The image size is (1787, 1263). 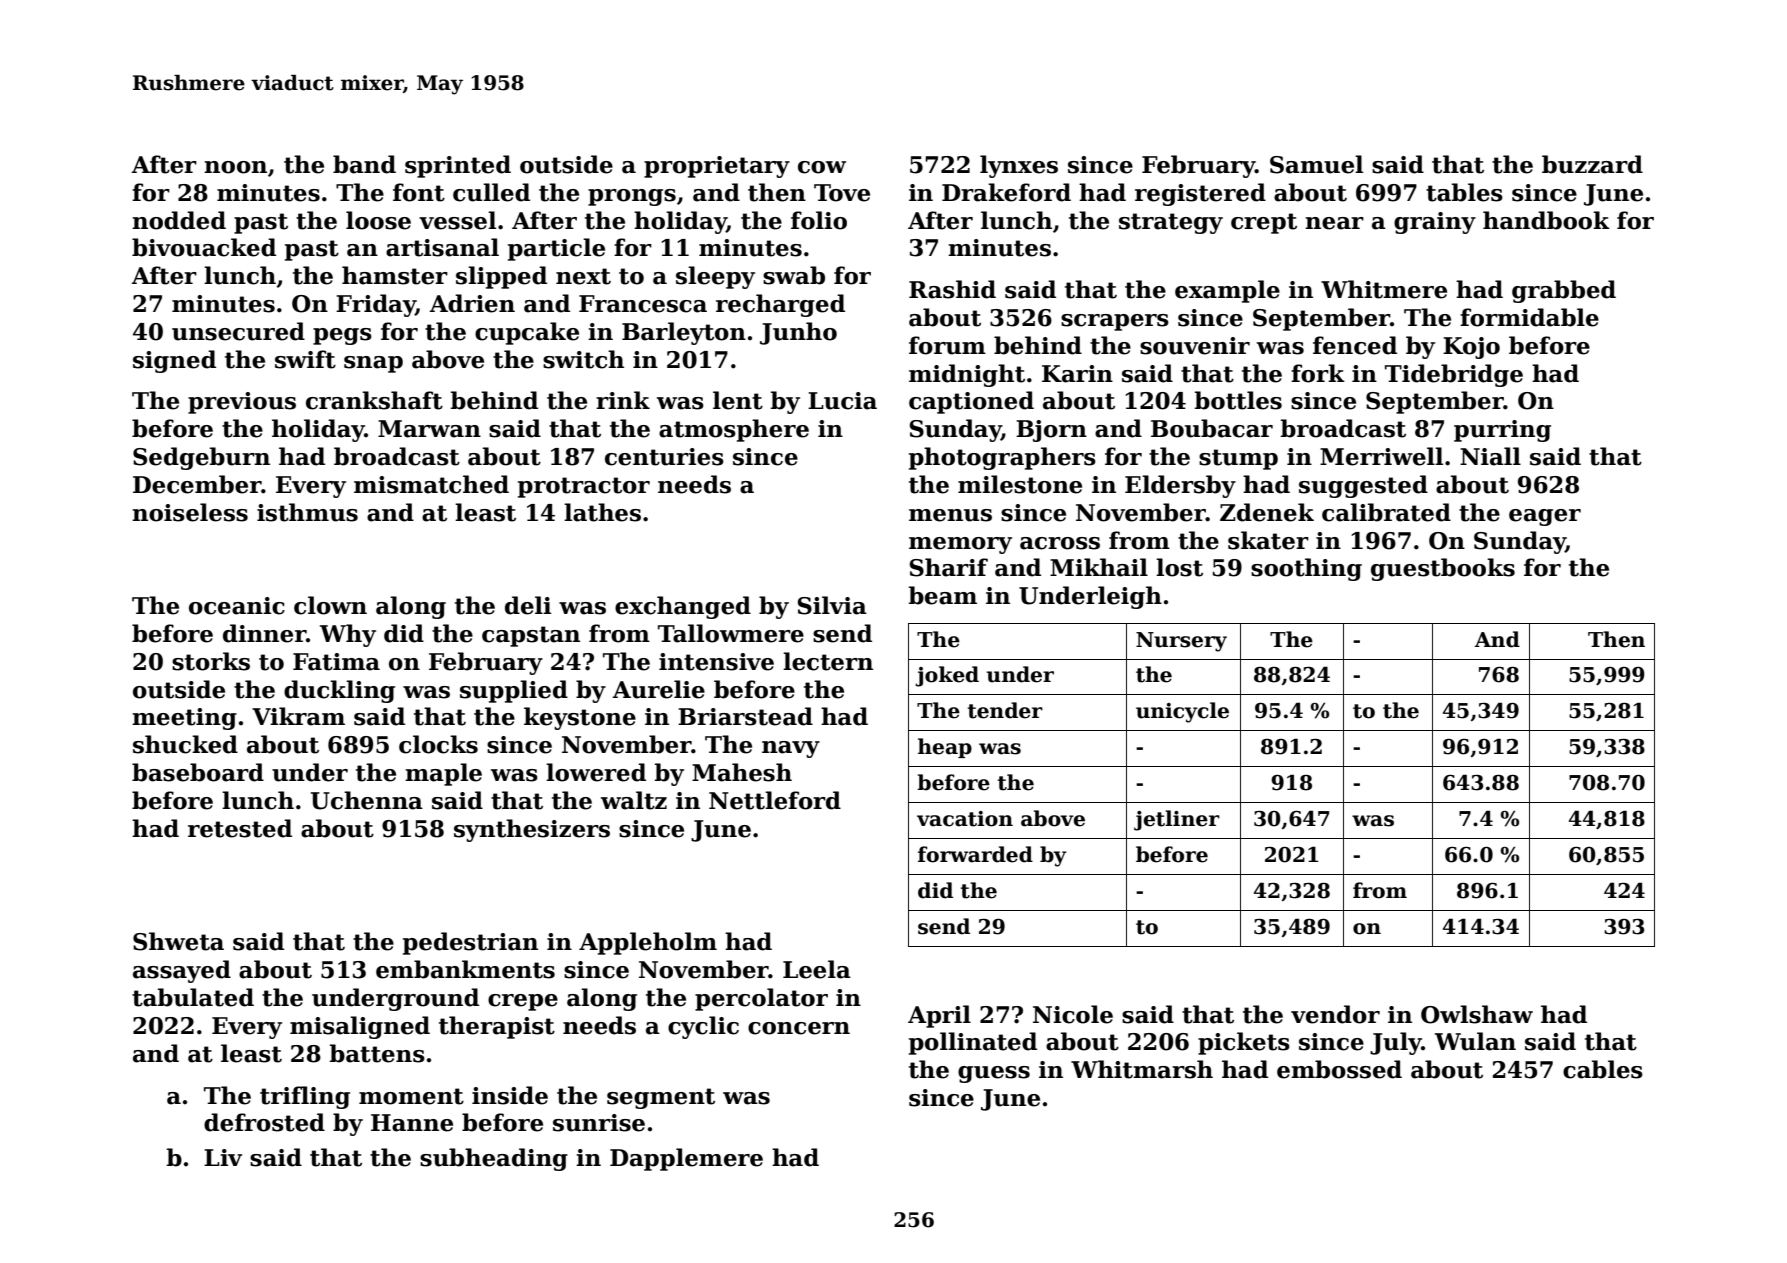 I want to click on Mikhail, so click(x=1099, y=567).
